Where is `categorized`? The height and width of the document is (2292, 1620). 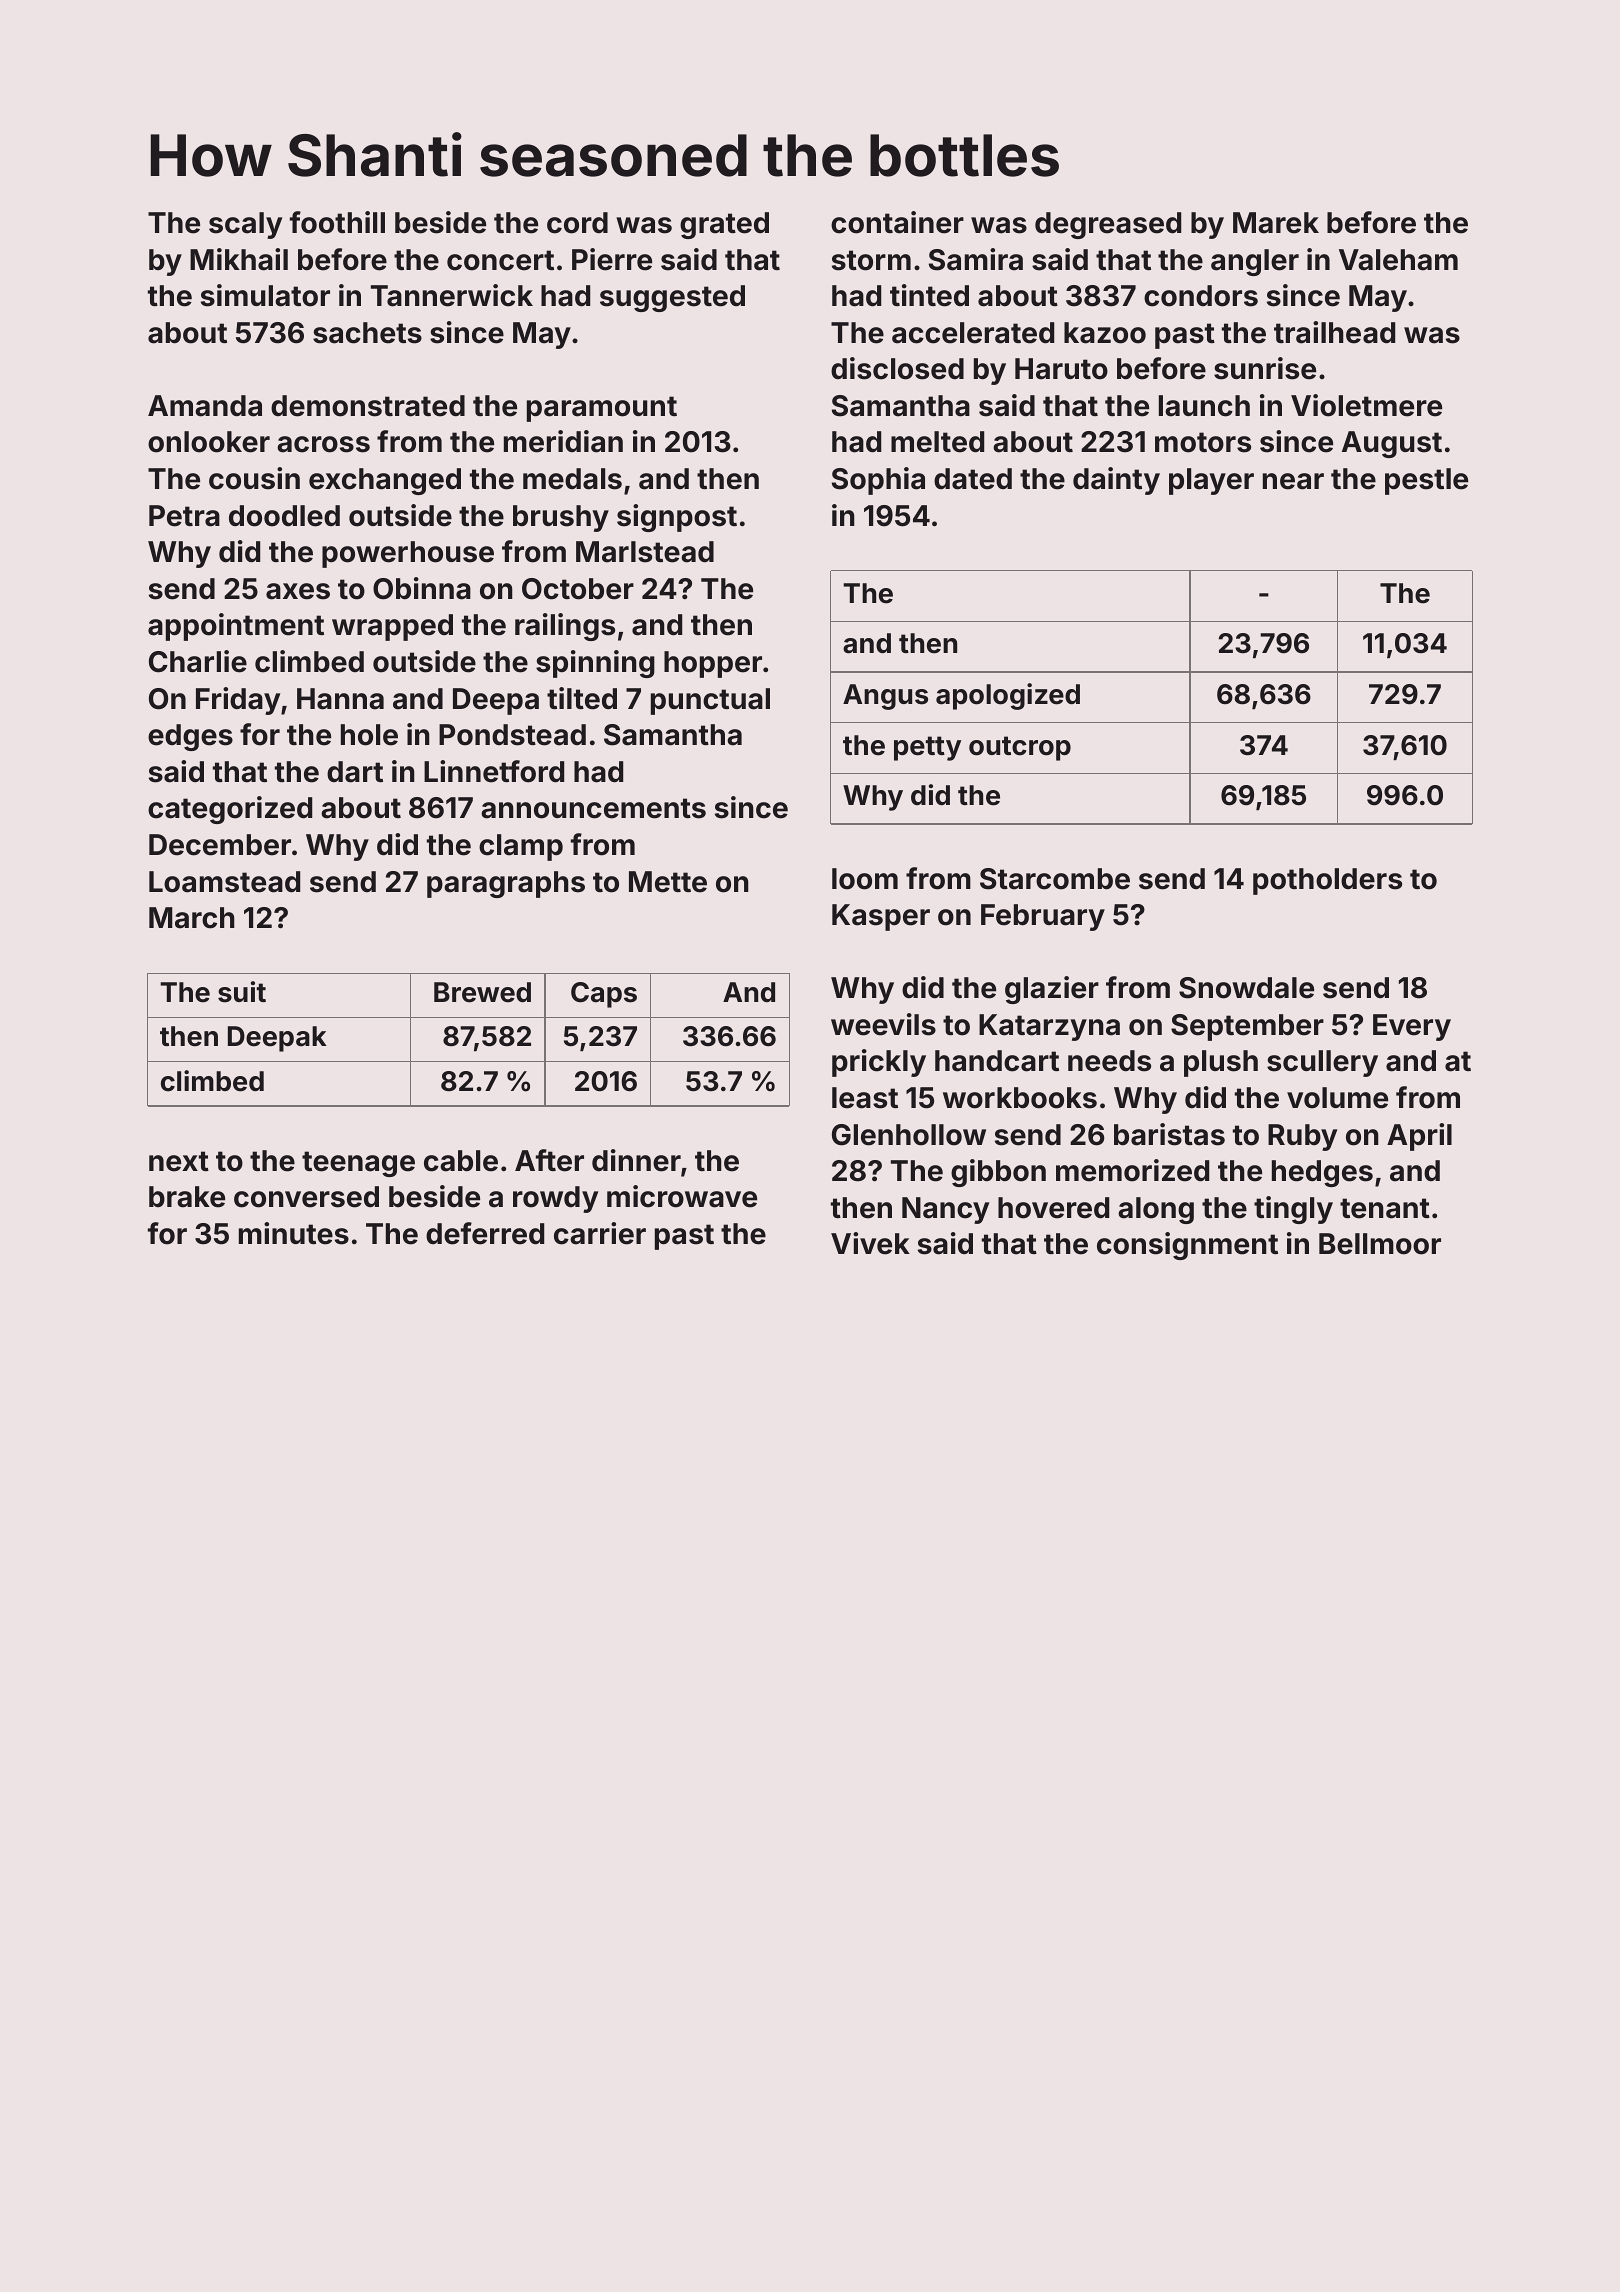
categorized is located at coordinates (230, 810).
